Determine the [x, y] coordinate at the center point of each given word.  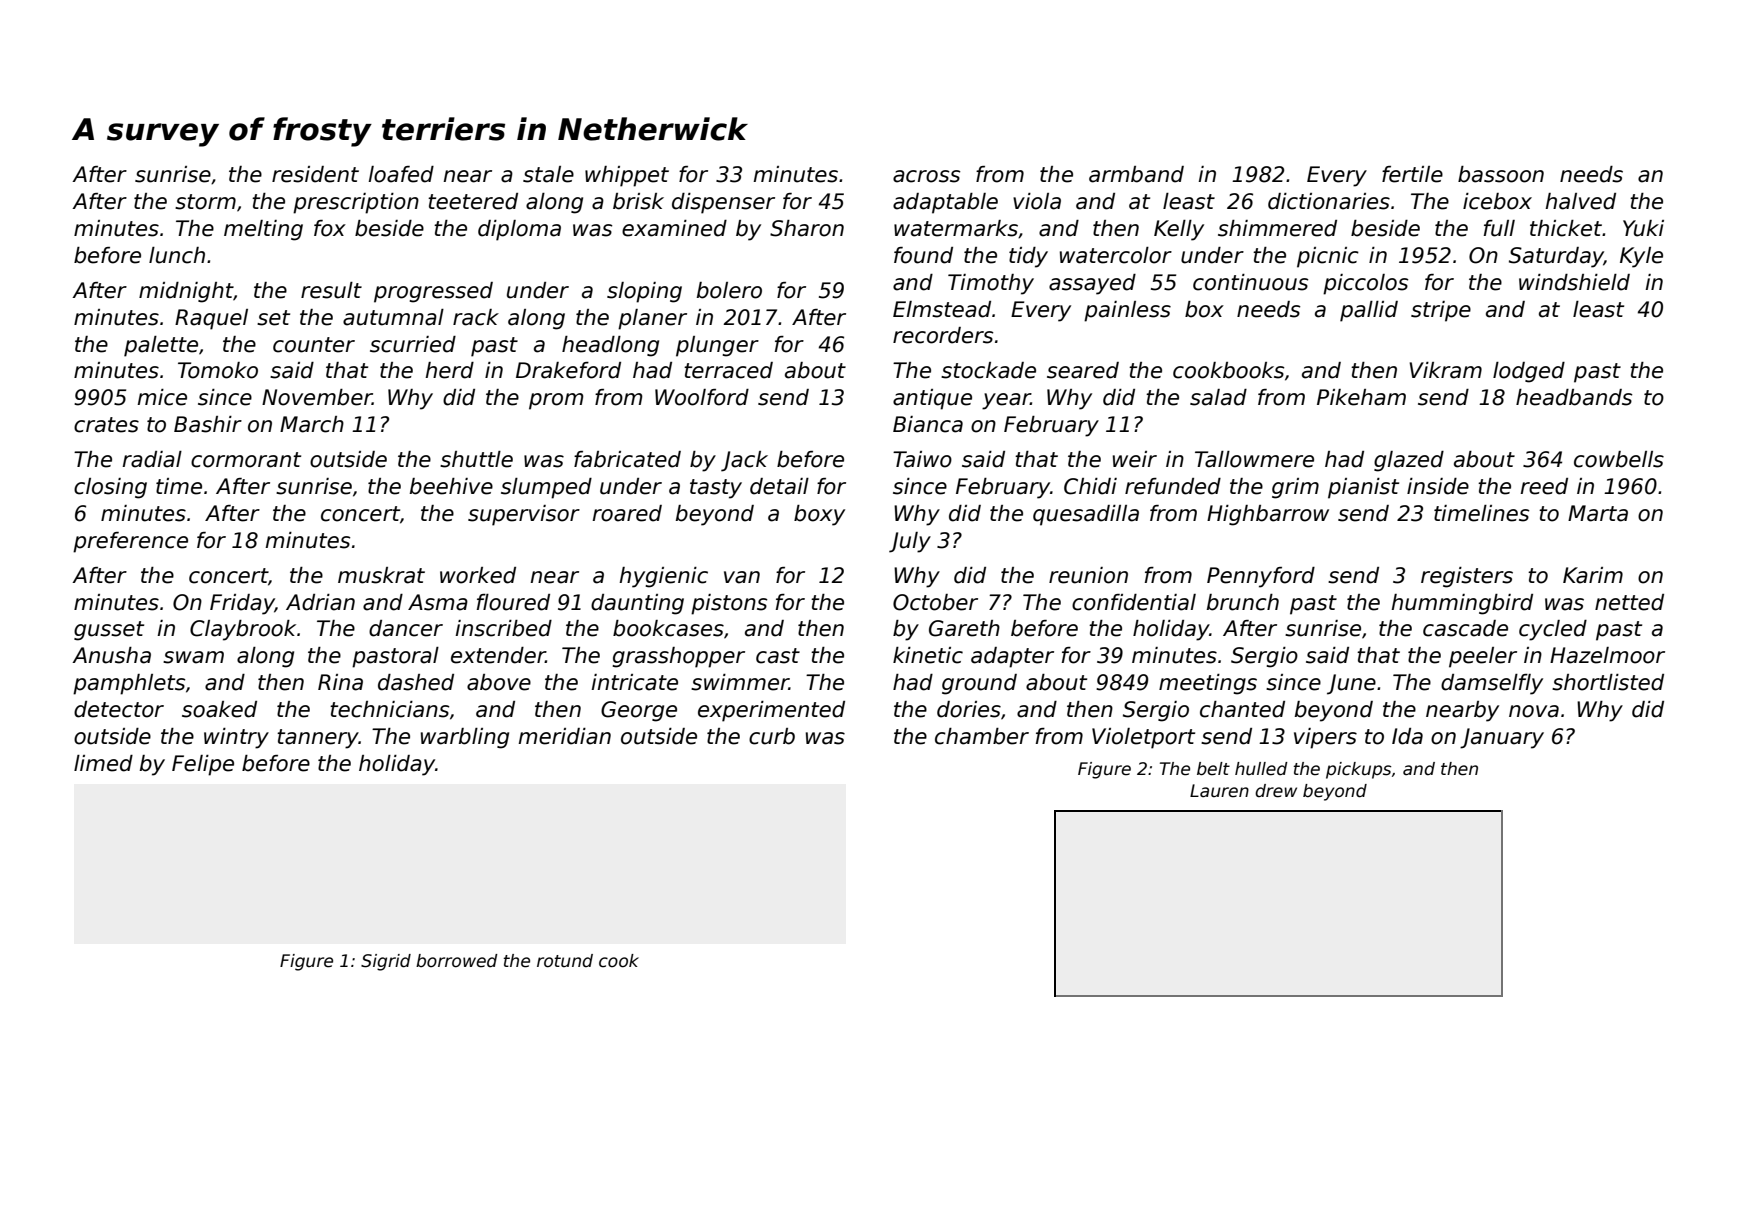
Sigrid [386, 962]
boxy [819, 515]
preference [130, 542]
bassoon [1501, 174]
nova [1534, 711]
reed [1544, 486]
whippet [627, 176]
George [639, 711]
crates [106, 425]
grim [1295, 488]
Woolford [702, 397]
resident [315, 174]
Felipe [203, 765]
